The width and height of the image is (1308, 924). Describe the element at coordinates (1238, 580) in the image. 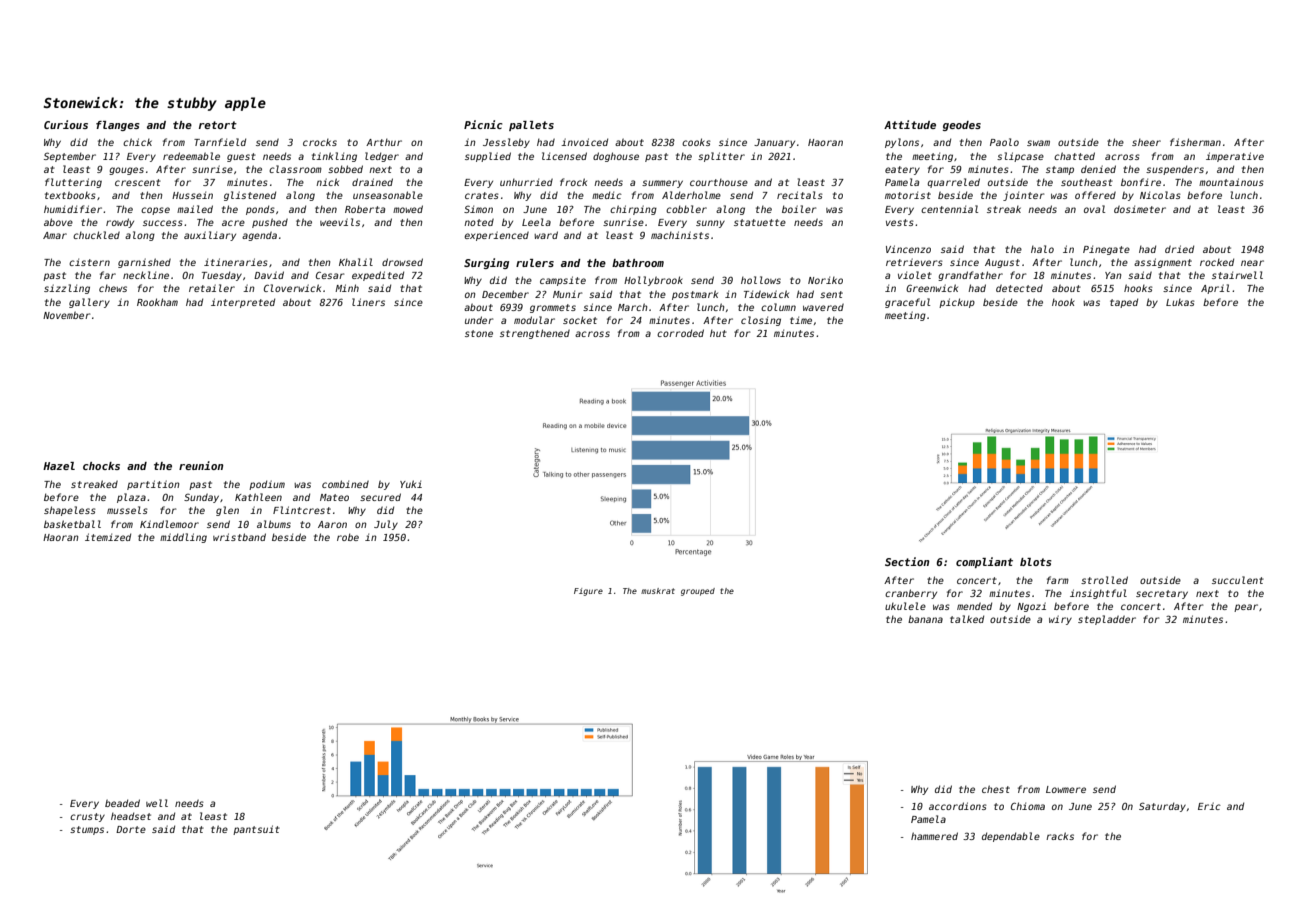

I see `succulent` at that location.
